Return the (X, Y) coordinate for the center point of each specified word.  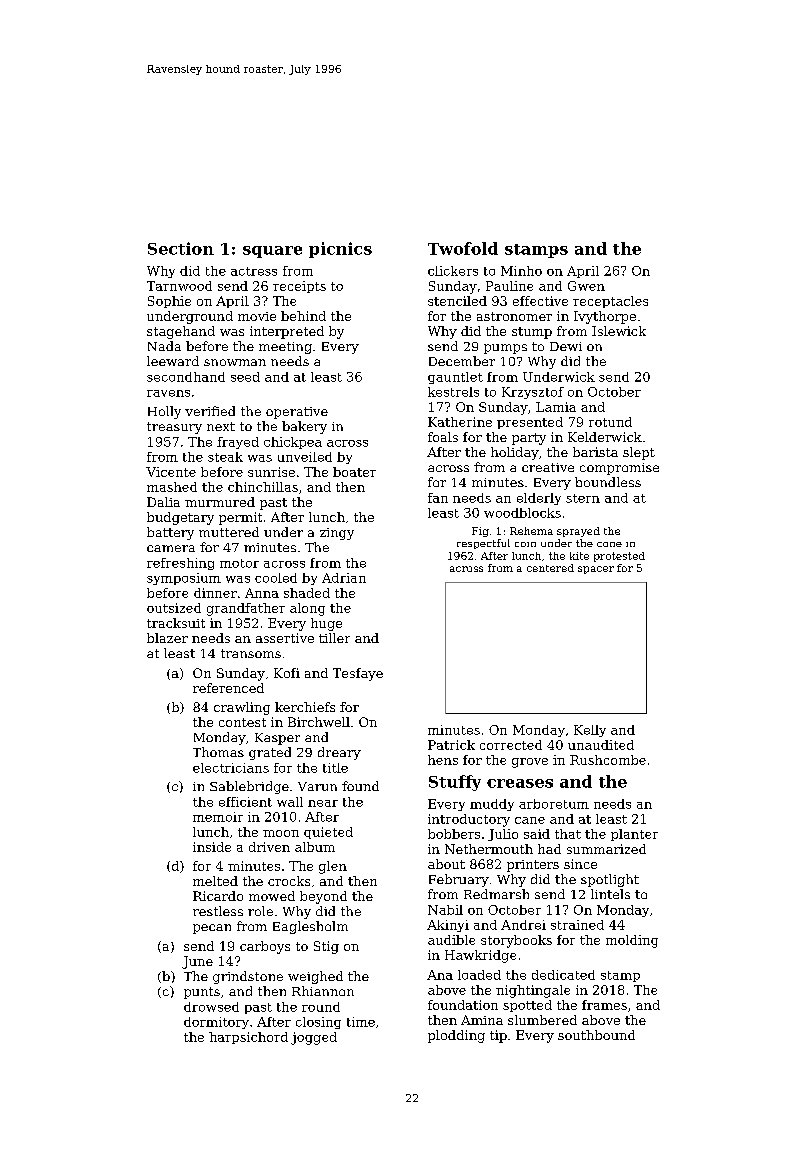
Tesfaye (358, 674)
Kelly (590, 731)
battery (170, 533)
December (462, 361)
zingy (337, 534)
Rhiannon (323, 991)
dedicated (563, 975)
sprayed (578, 532)
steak (225, 457)
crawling (242, 708)
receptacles (610, 302)
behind (303, 316)
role (260, 911)
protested (619, 557)
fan (438, 498)
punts (202, 993)
